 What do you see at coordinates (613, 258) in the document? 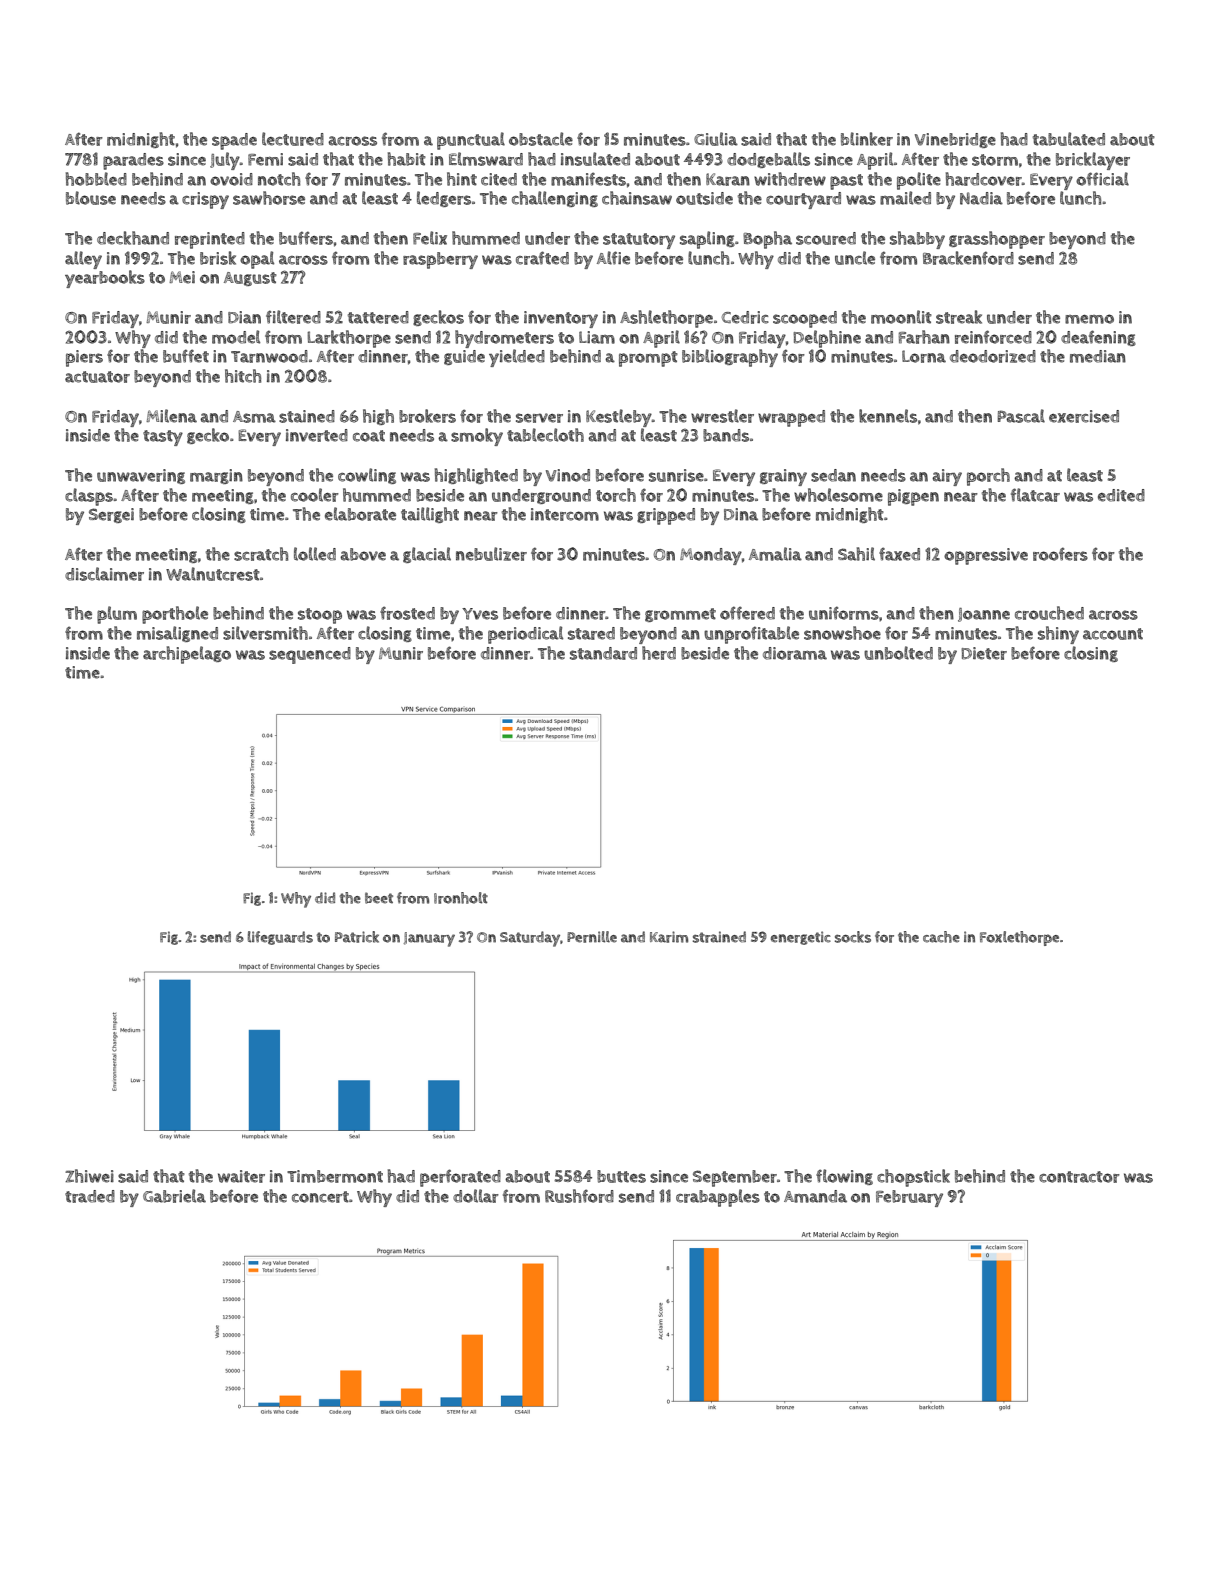
I see `Alfie` at bounding box center [613, 258].
